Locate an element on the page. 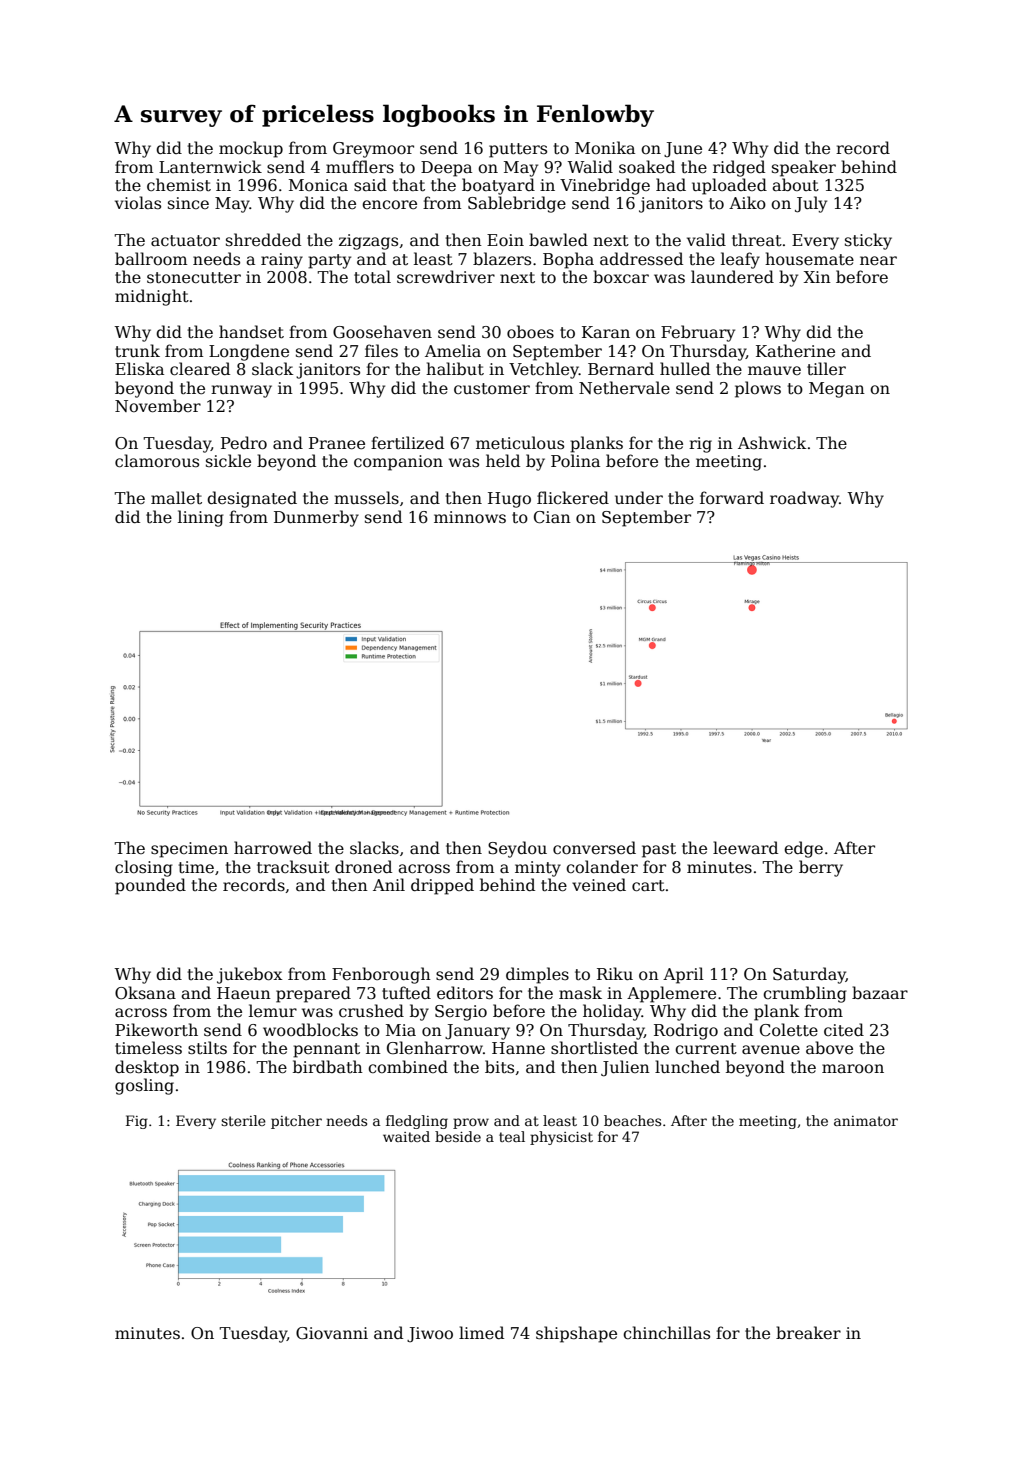  specimen is located at coordinates (189, 850).
